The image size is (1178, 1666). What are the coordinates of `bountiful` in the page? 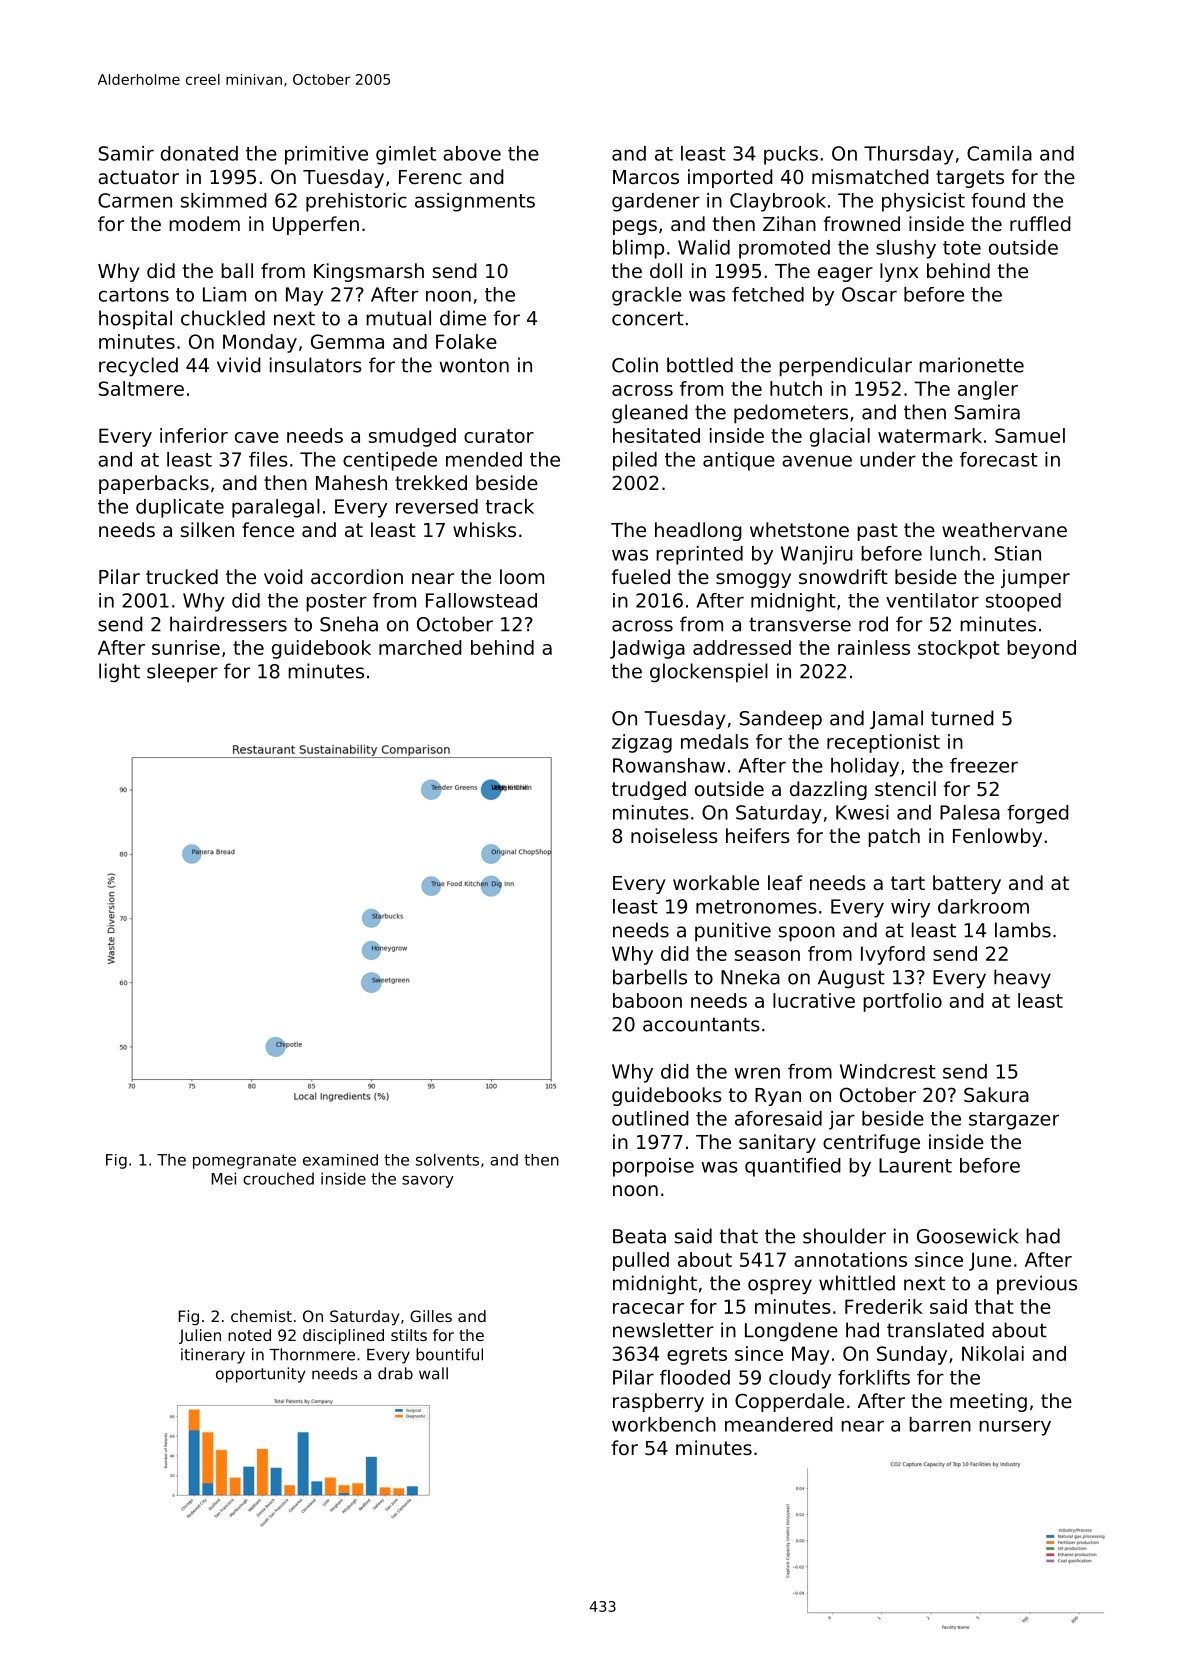 It's located at (449, 1354).
